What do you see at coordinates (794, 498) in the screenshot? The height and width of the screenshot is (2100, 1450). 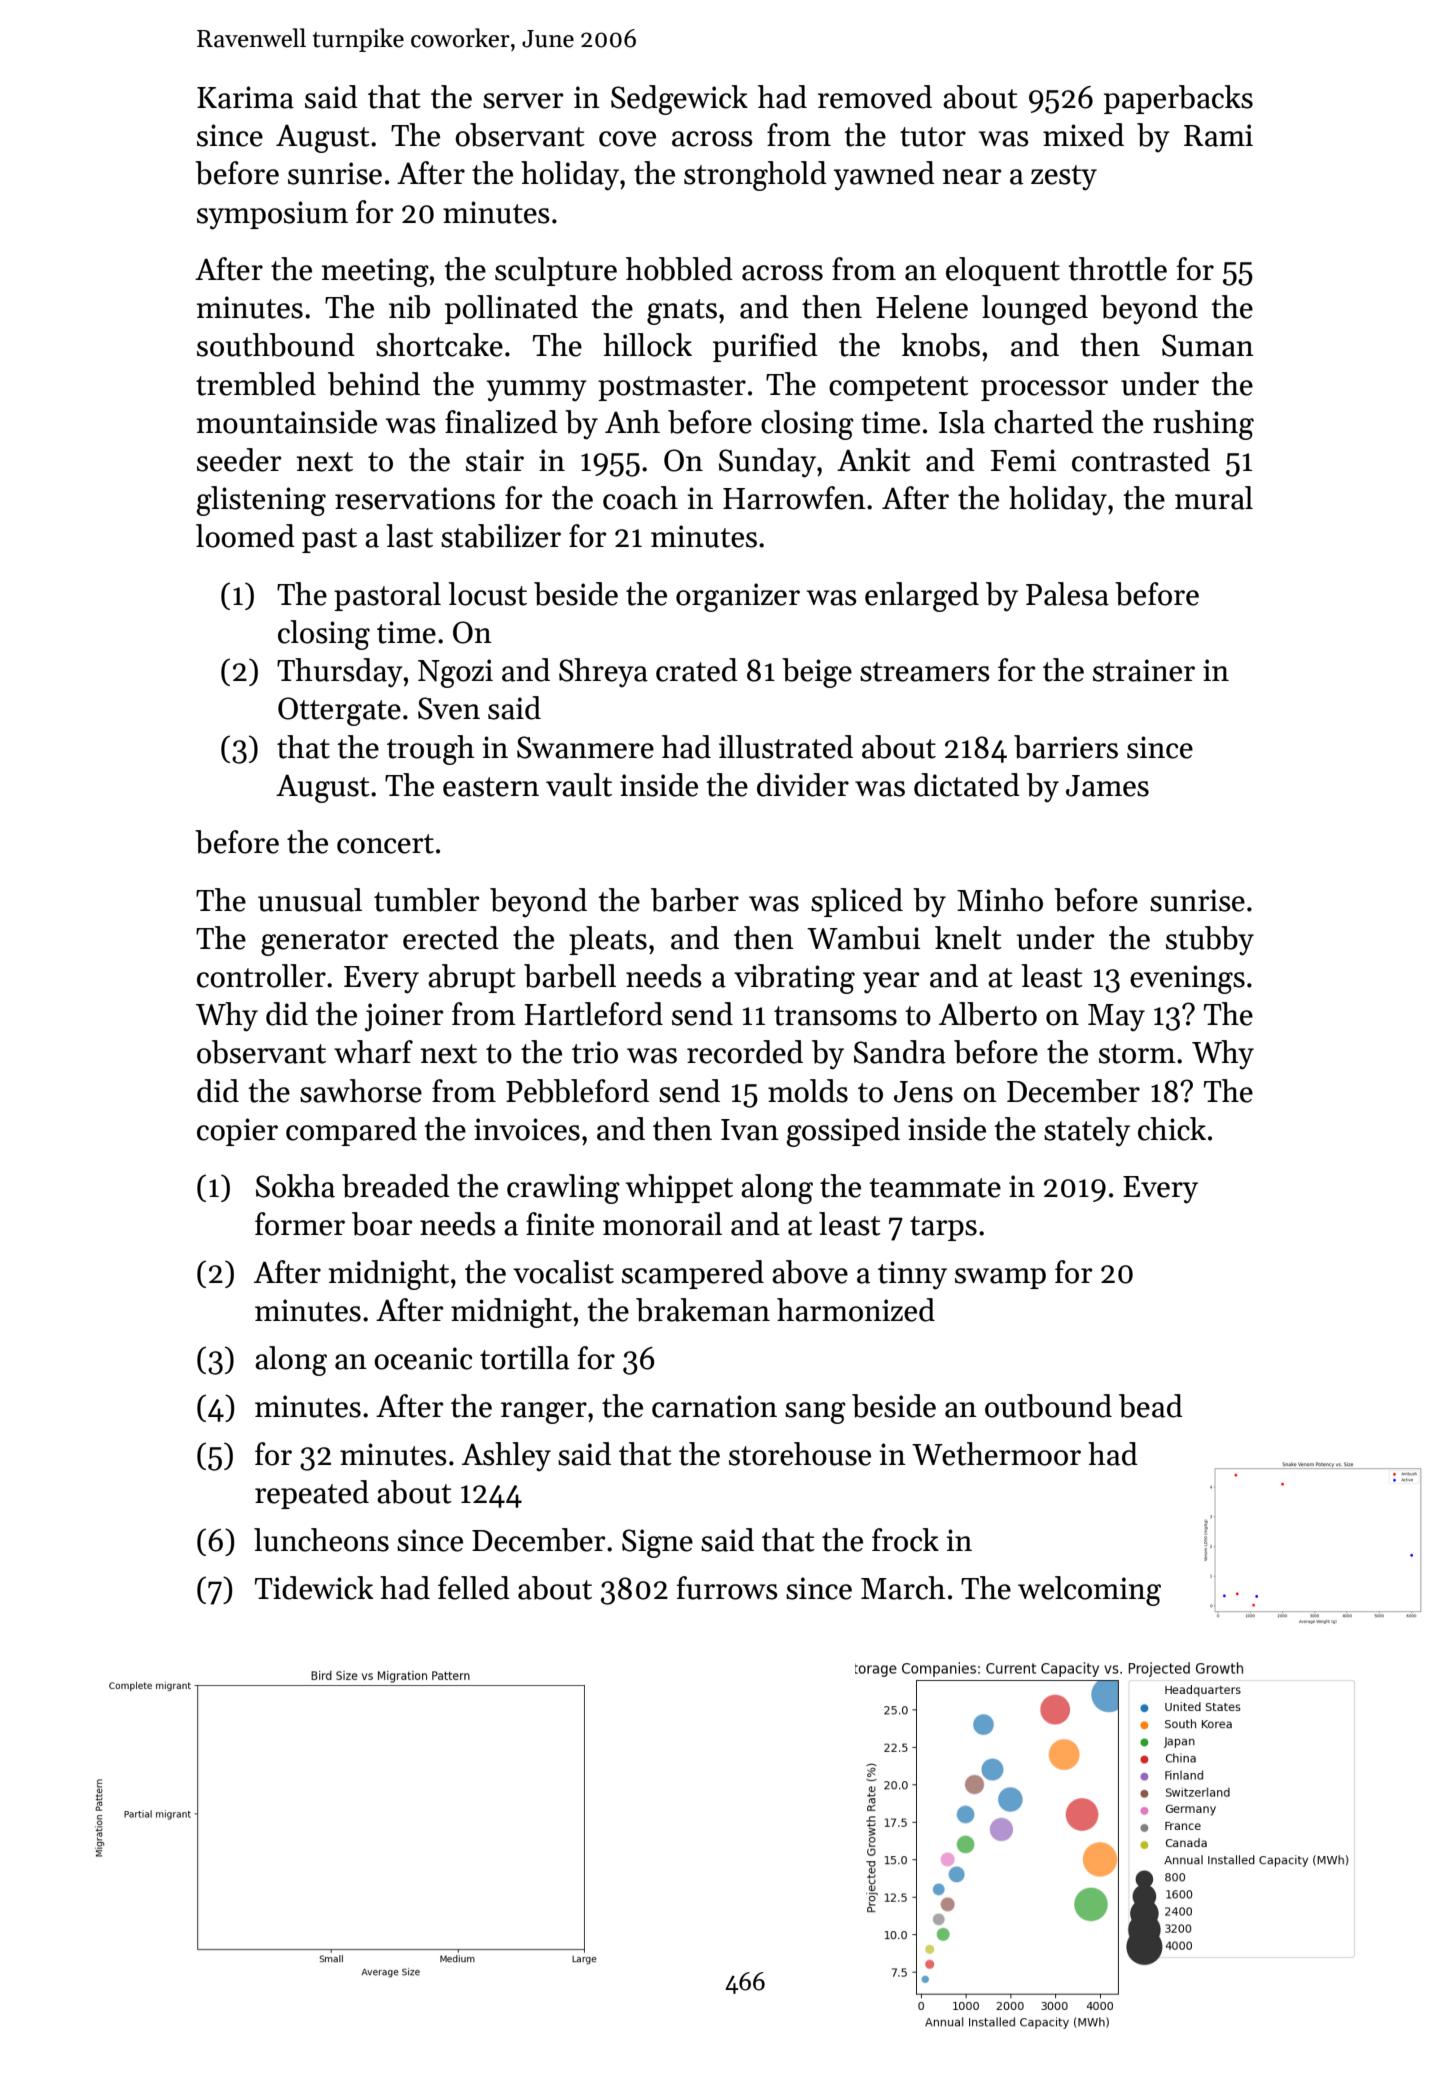 I see `Harrowfen` at bounding box center [794, 498].
